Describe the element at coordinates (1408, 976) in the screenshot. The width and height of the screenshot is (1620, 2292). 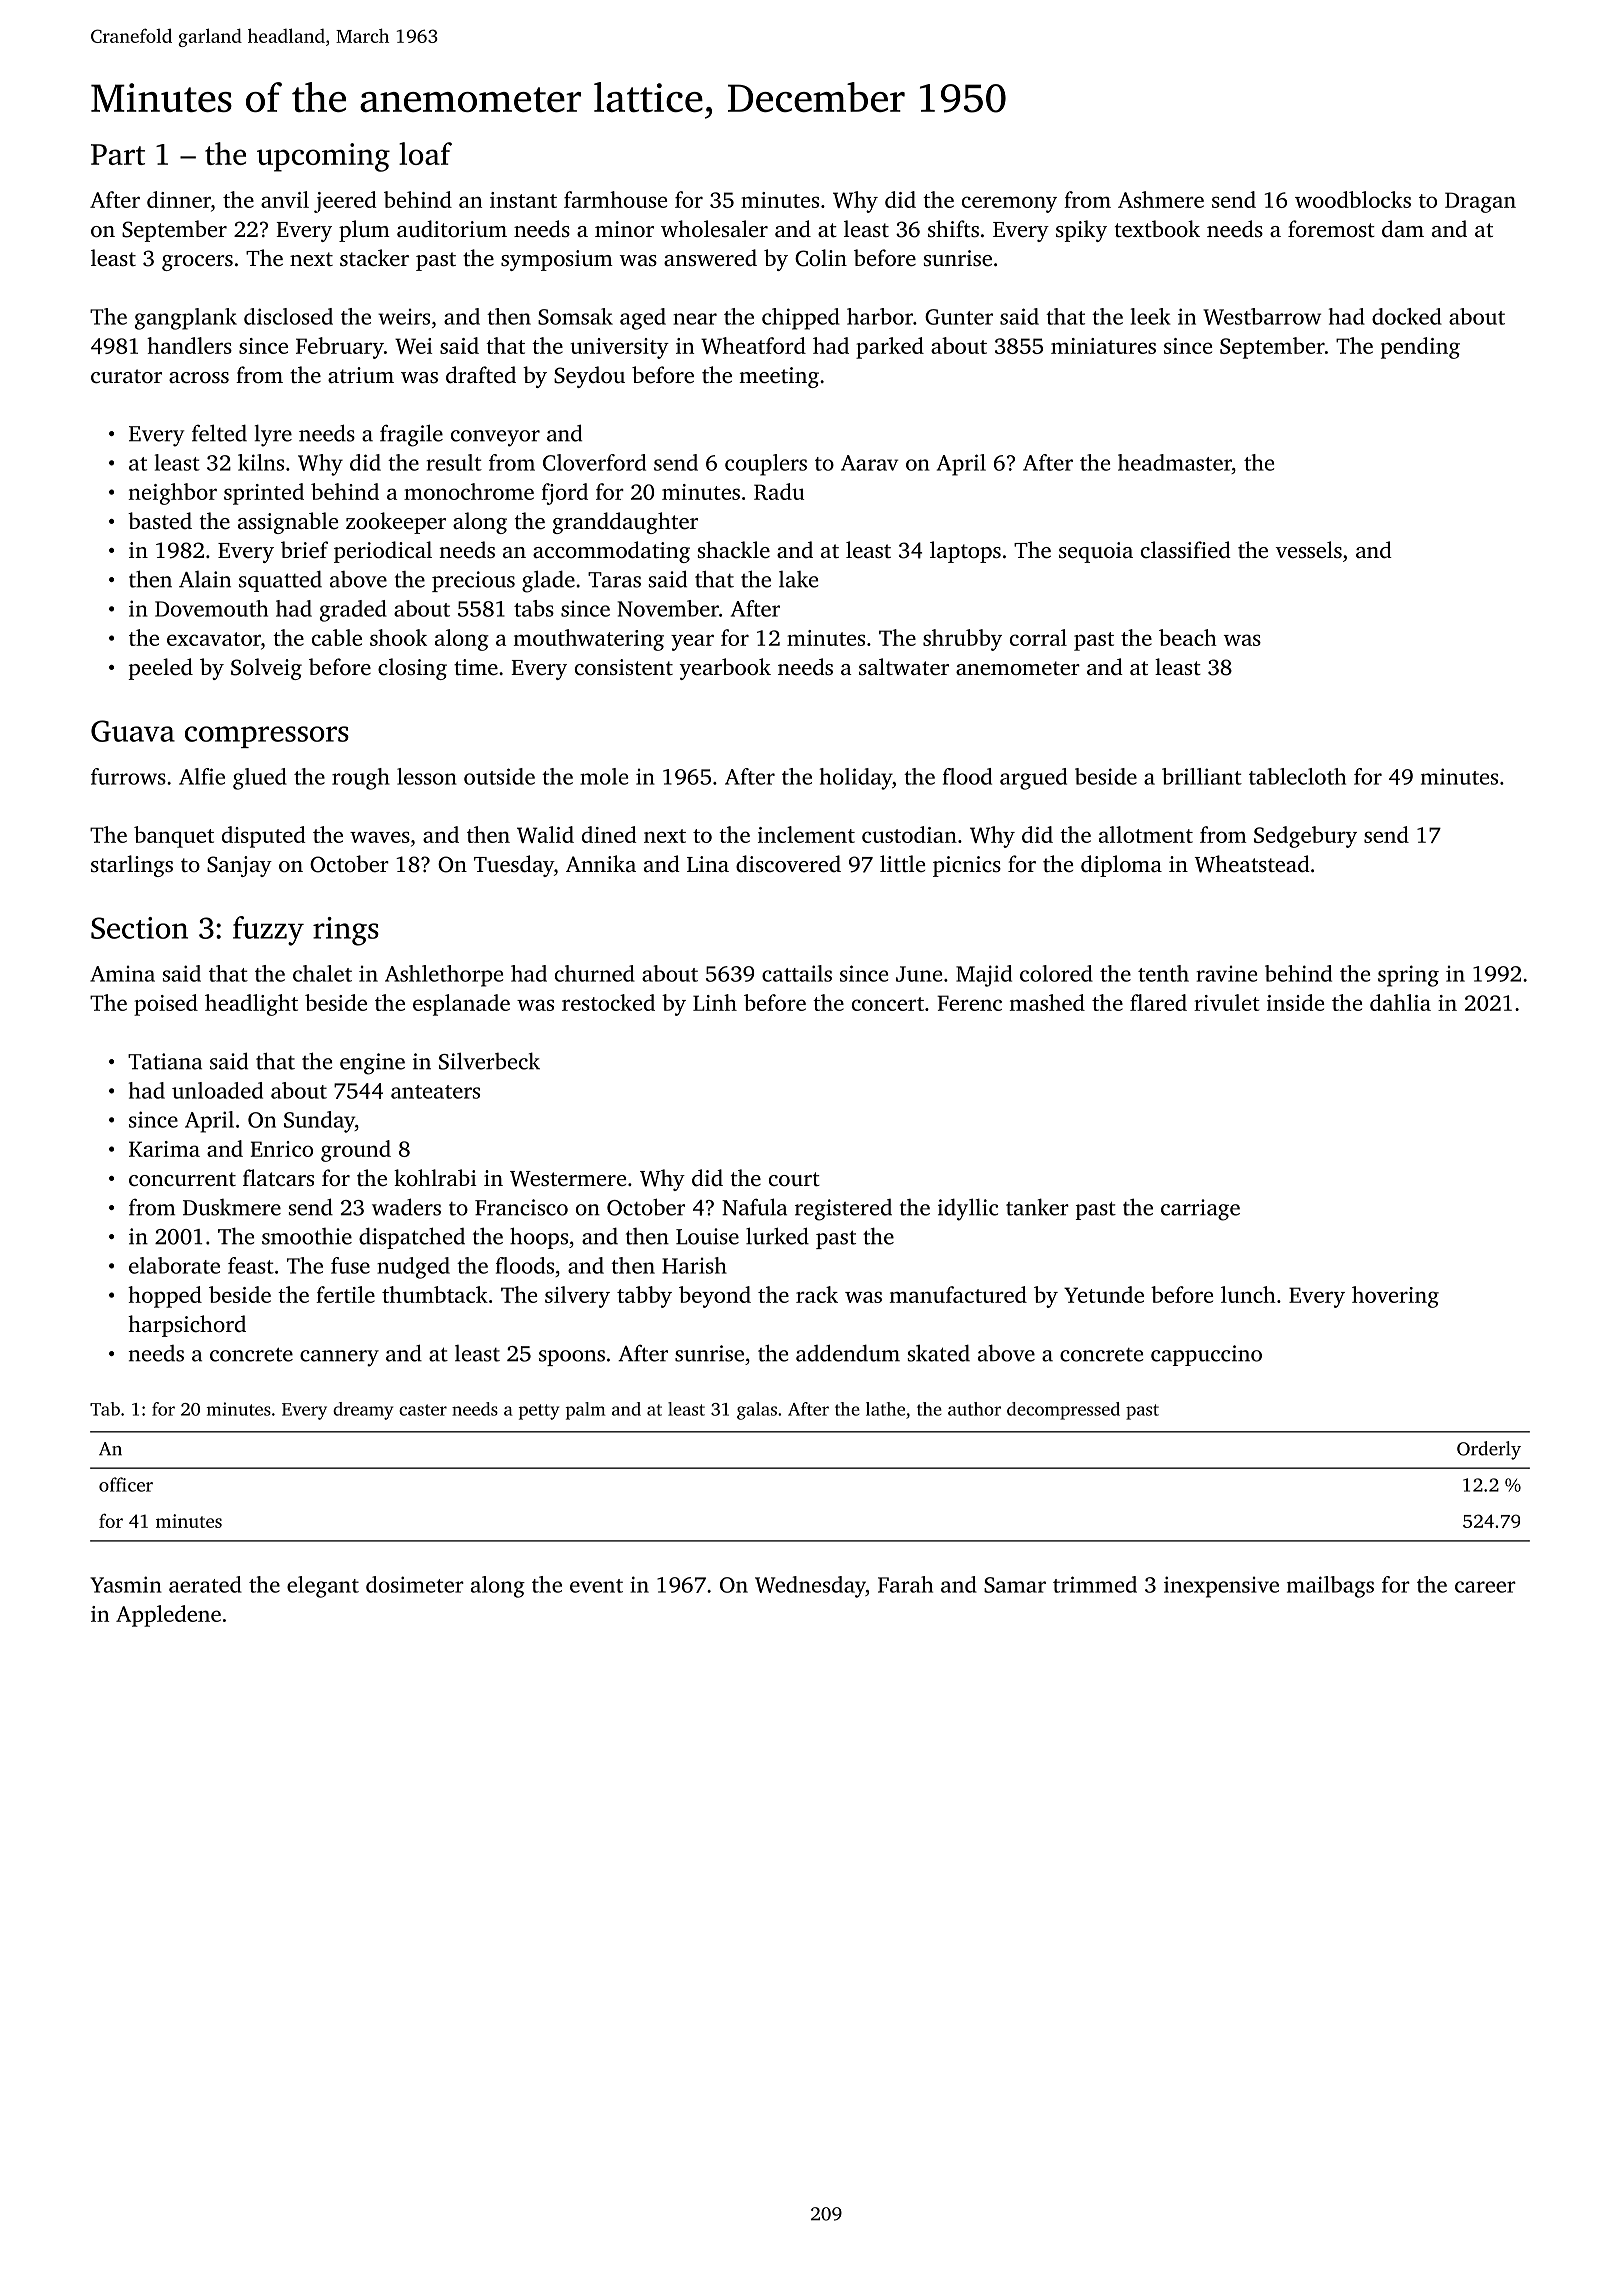
I see `spring` at that location.
